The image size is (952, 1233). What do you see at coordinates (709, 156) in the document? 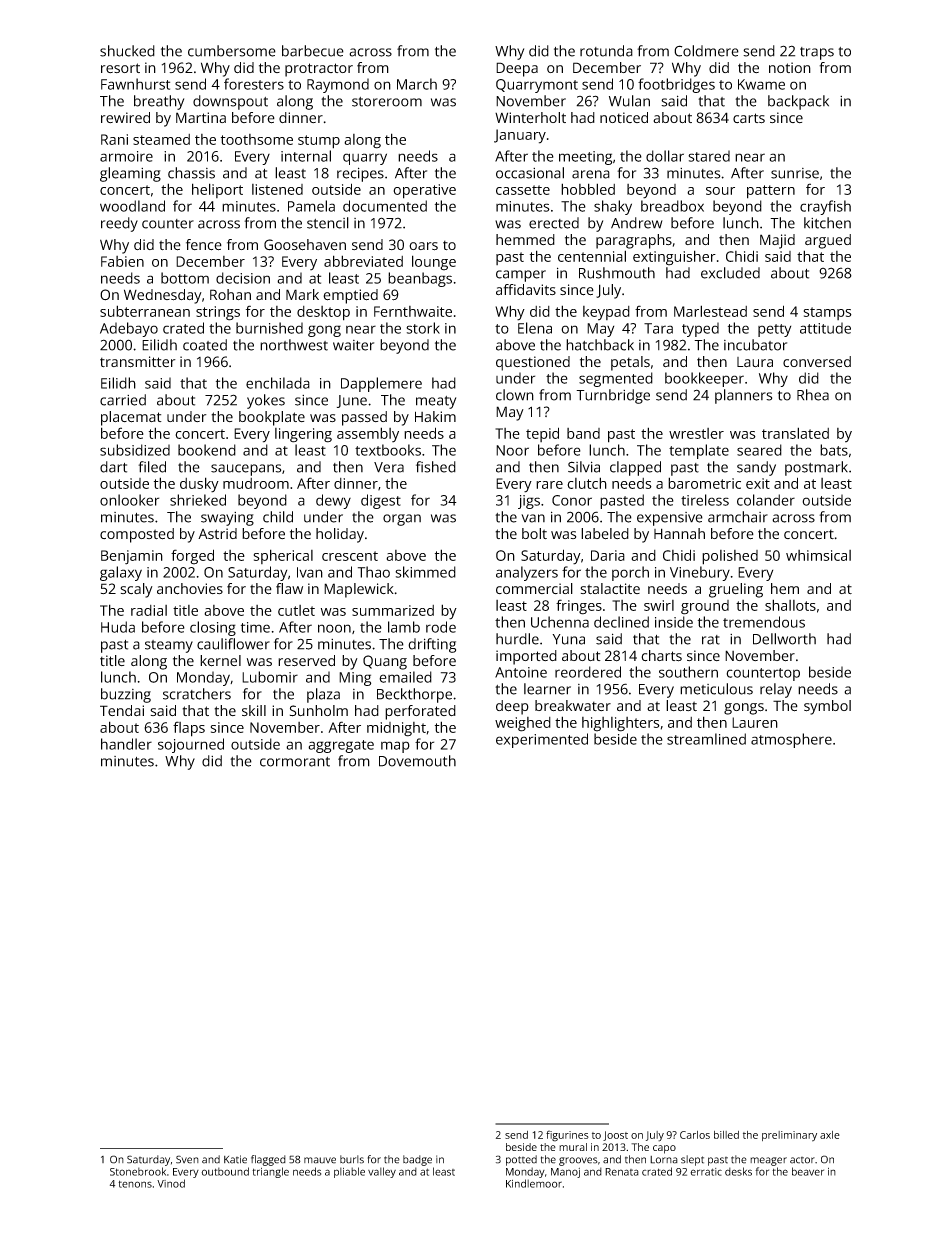
I see `stared` at bounding box center [709, 156].
